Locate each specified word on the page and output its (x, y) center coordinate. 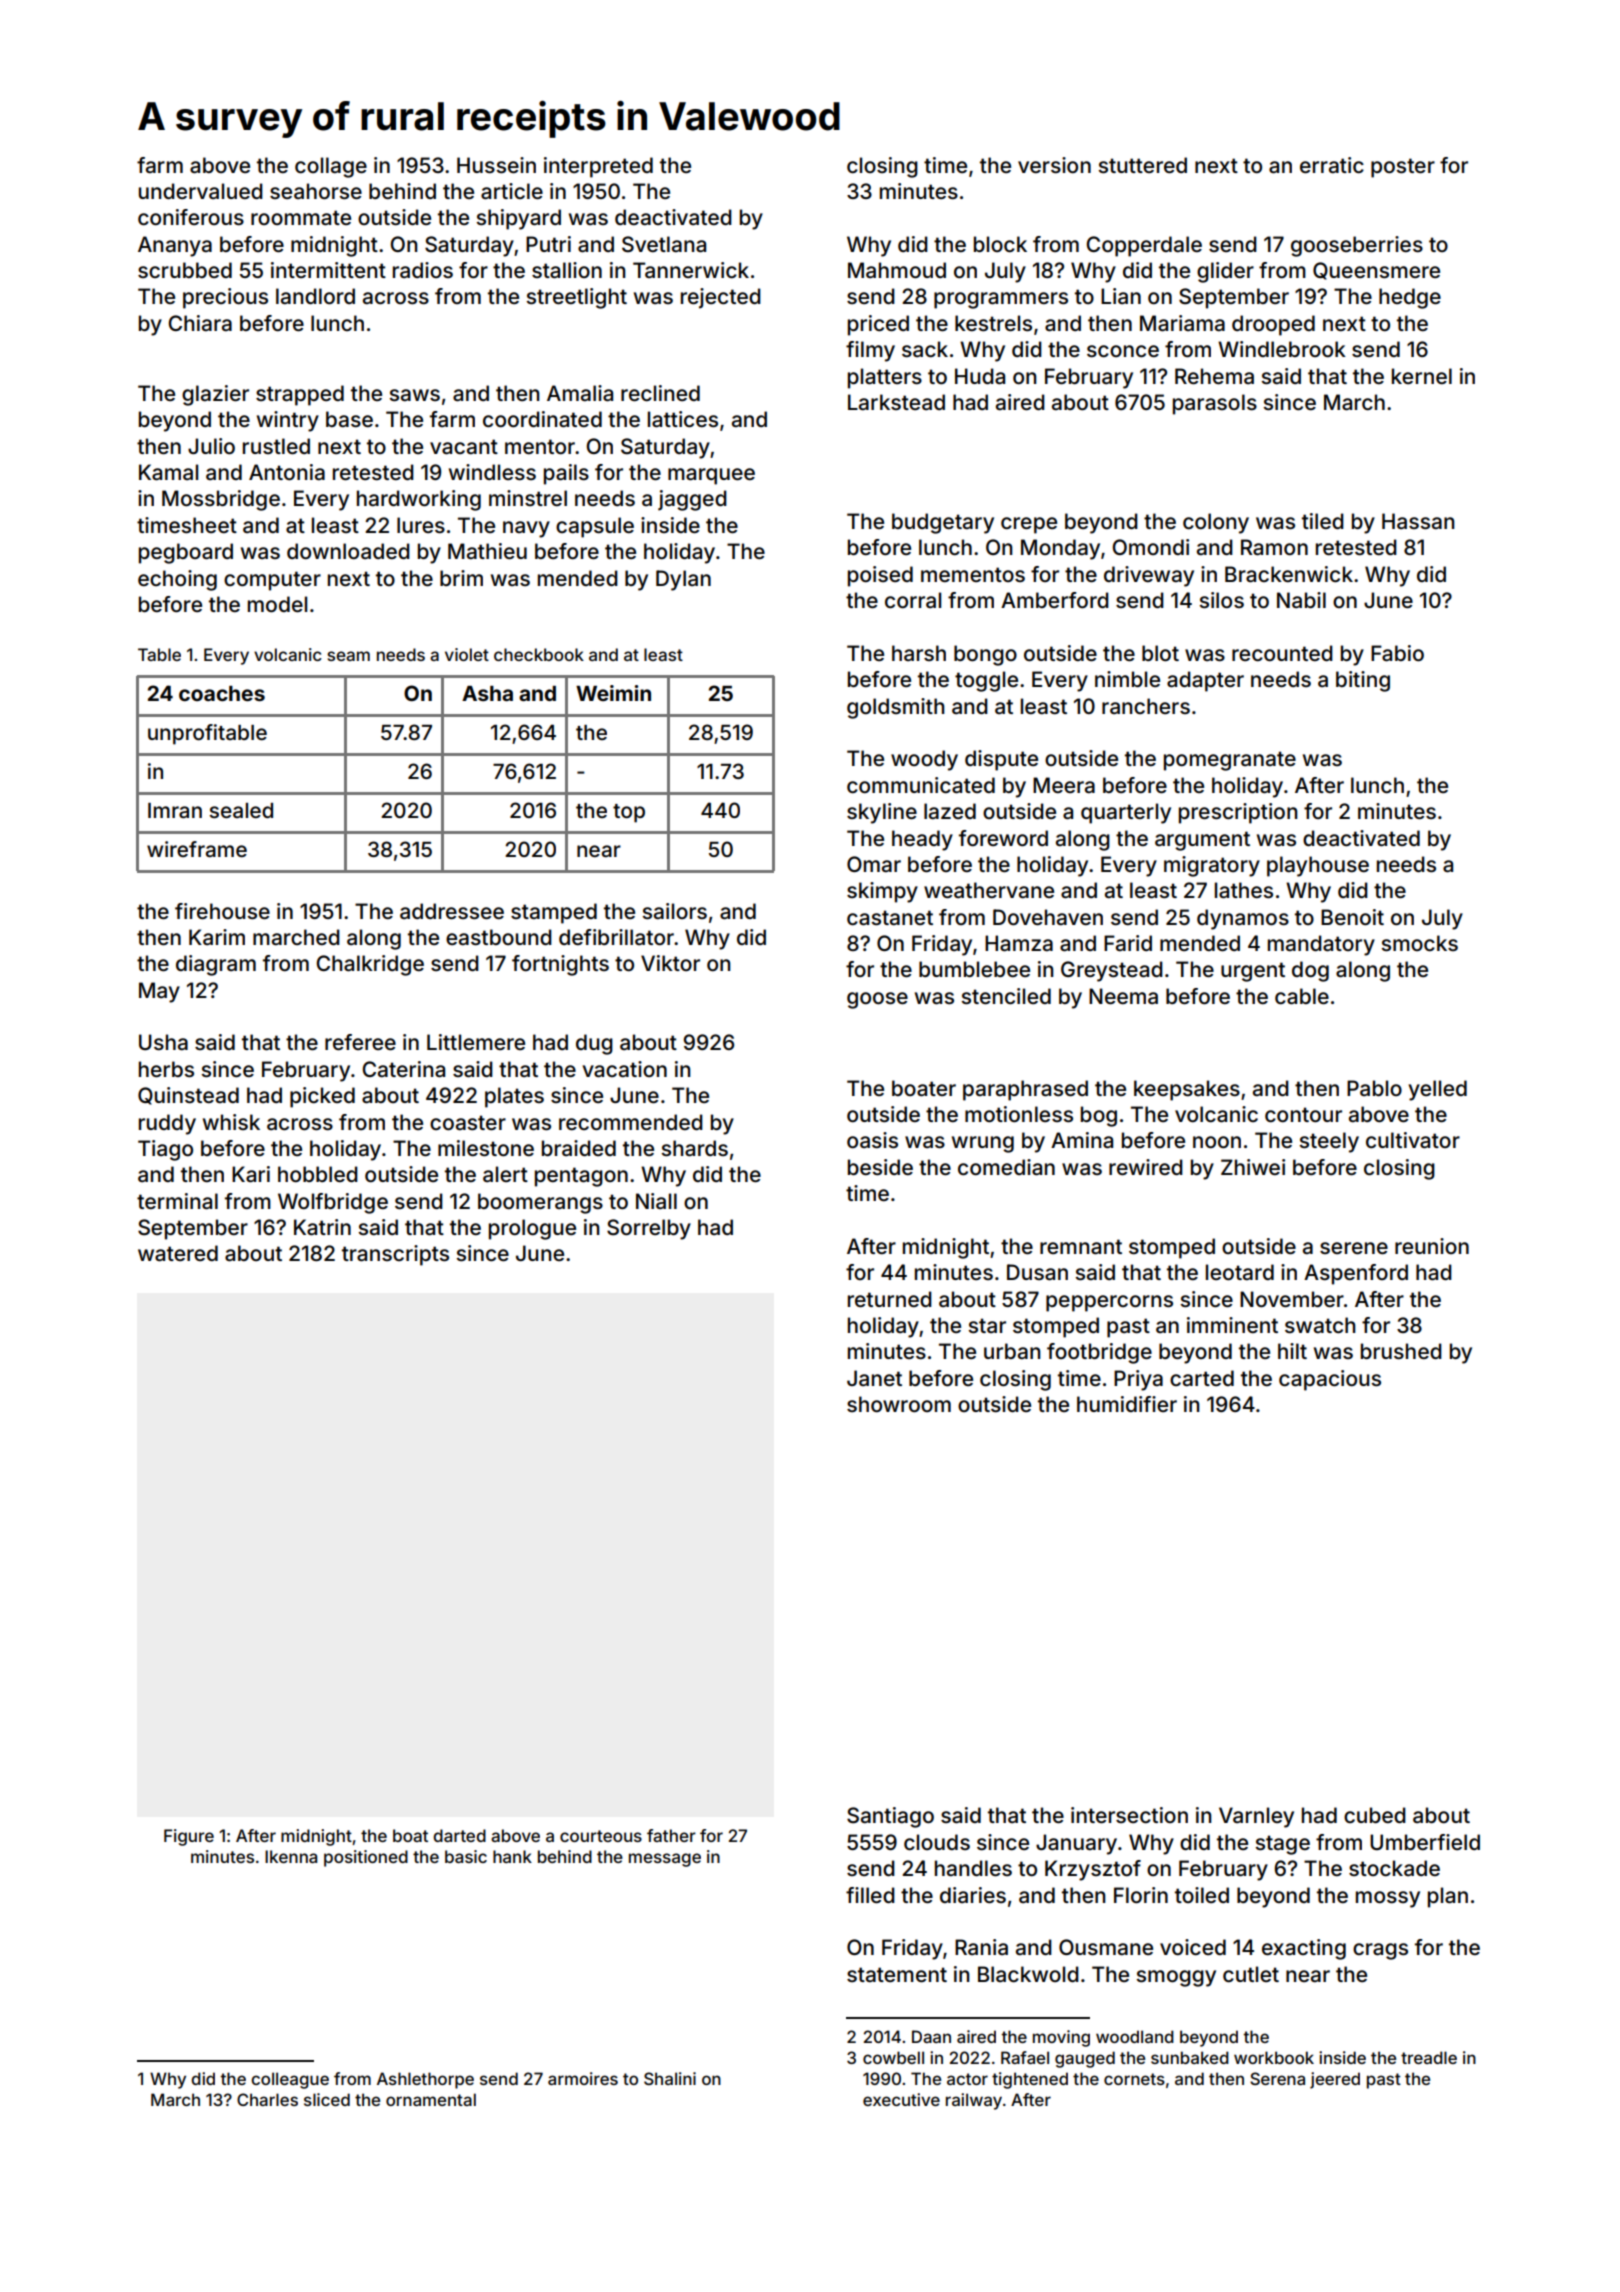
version (1054, 165)
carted (1202, 1378)
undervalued (201, 191)
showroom (899, 1404)
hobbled (318, 1174)
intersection (1129, 1815)
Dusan (1037, 1272)
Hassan (1418, 521)
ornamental (431, 2099)
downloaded (348, 551)
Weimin (613, 693)
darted (459, 1835)
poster (1403, 168)
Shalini (670, 2078)
